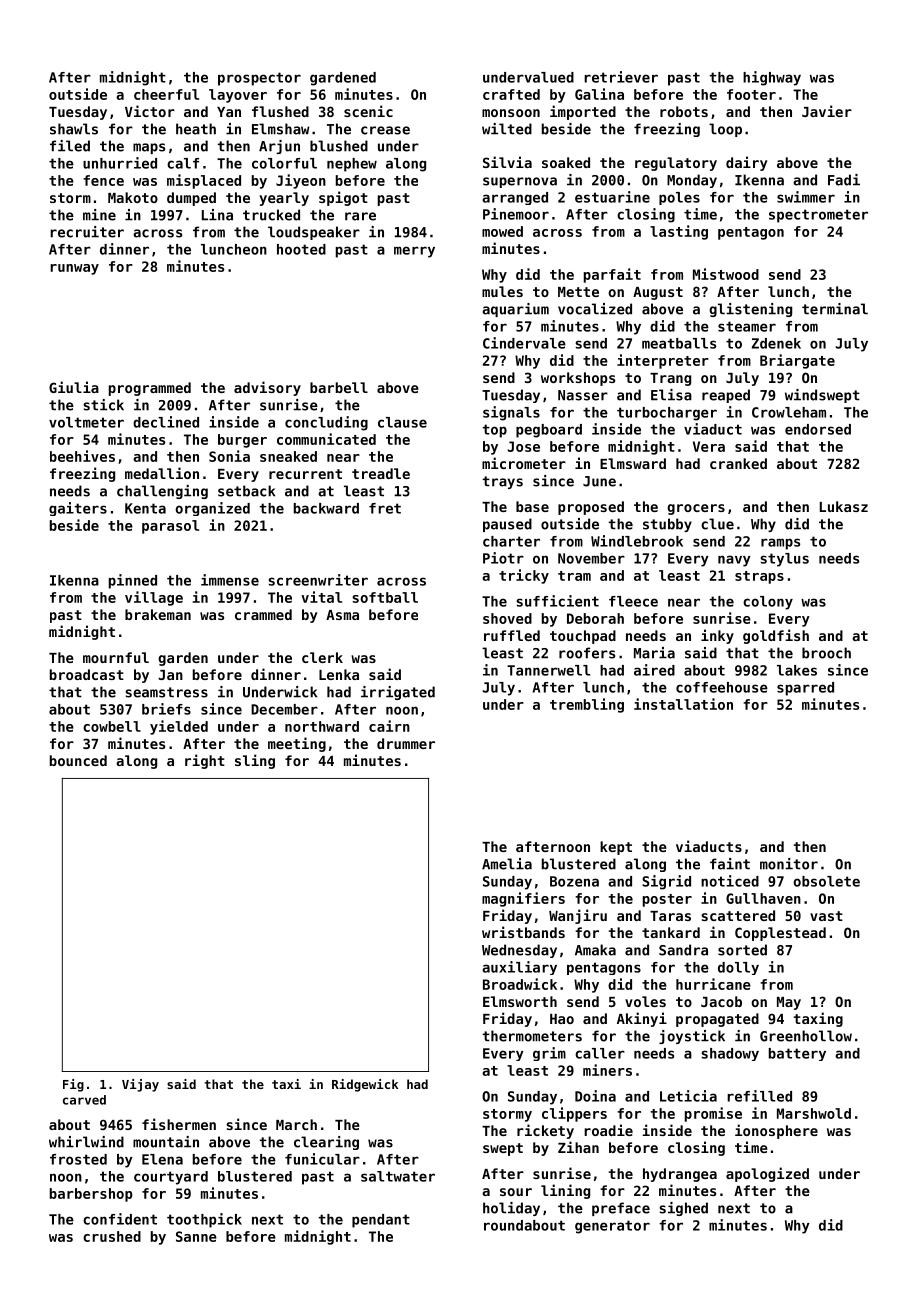  What do you see at coordinates (360, 216) in the screenshot?
I see `rare` at bounding box center [360, 216].
